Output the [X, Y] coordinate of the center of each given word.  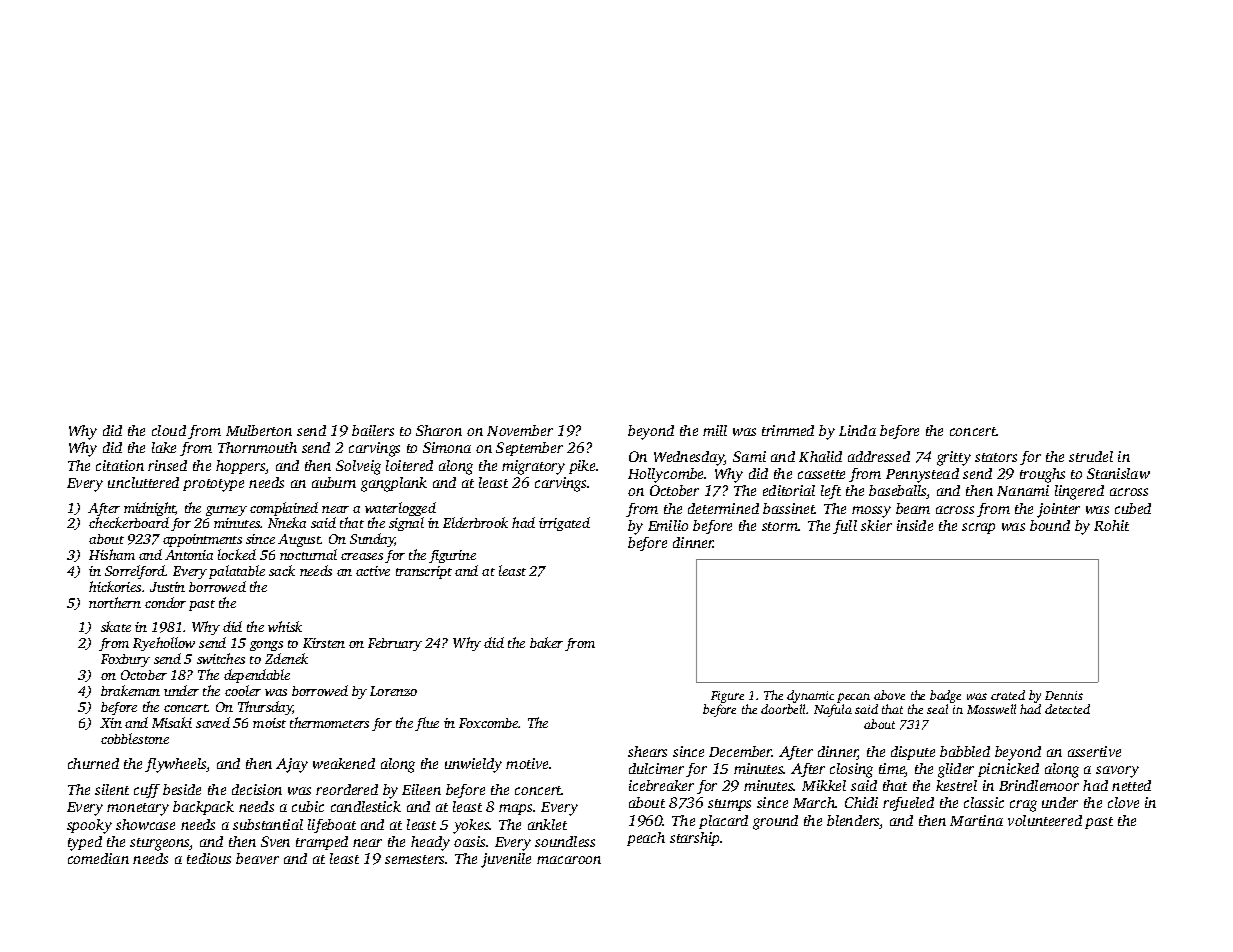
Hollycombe [666, 475]
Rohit [1111, 525]
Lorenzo [393, 691]
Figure [727, 697]
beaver [257, 858]
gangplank [394, 484]
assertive [1094, 751]
